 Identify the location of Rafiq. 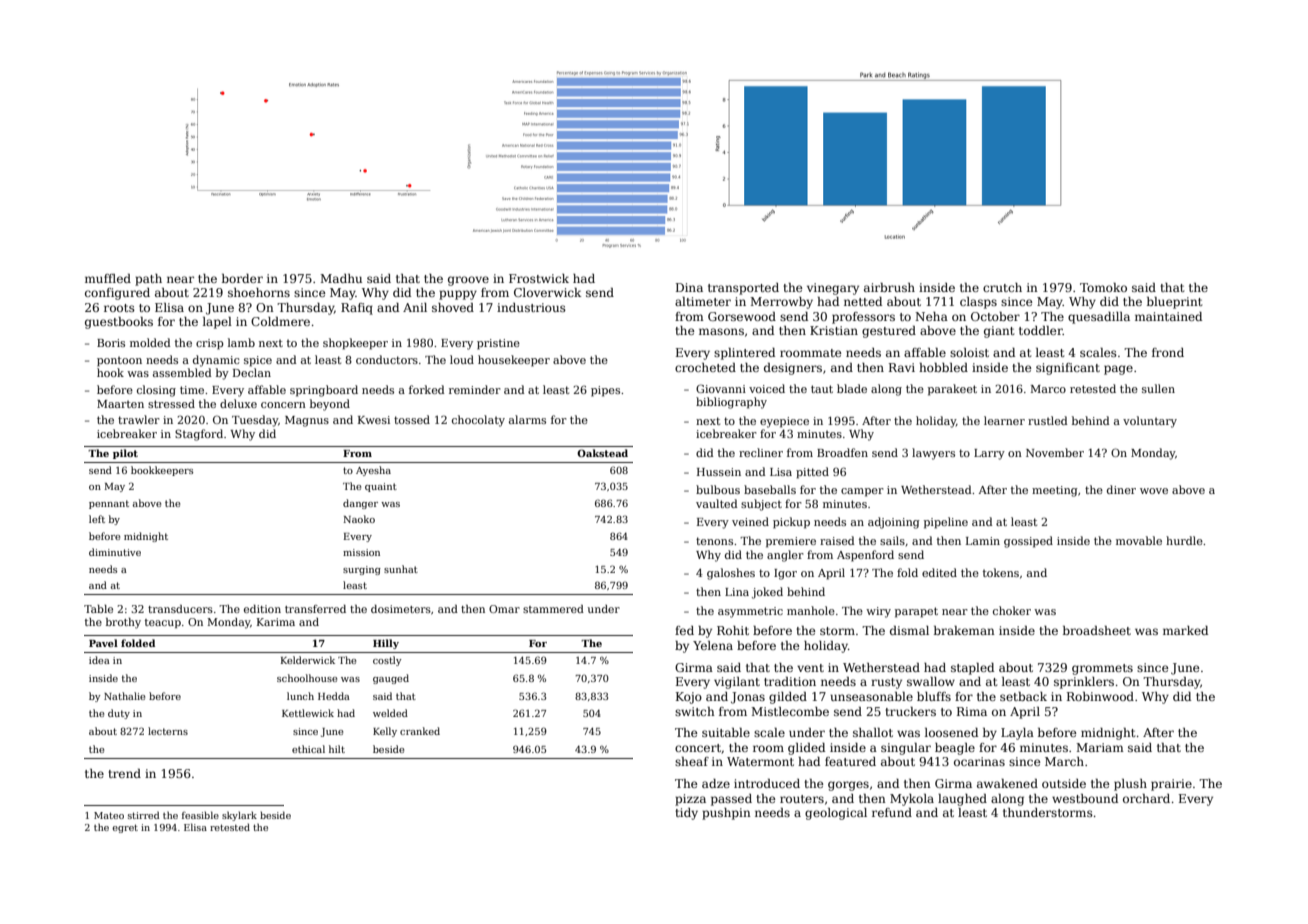
(357, 309).
